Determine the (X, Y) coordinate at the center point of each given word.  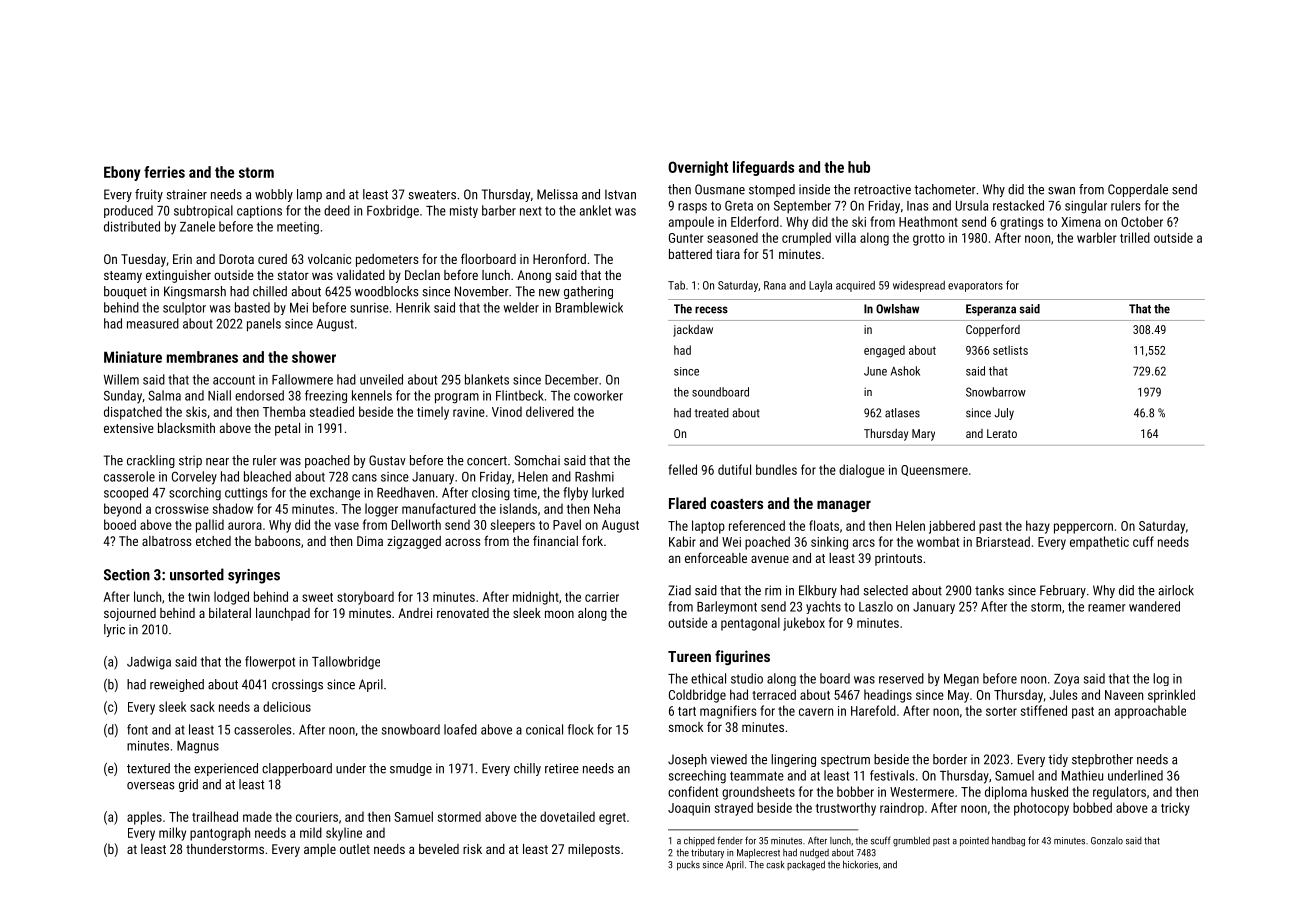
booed (120, 524)
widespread (919, 286)
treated (712, 413)
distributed (132, 226)
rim (773, 590)
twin (199, 597)
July (1004, 414)
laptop (708, 527)
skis (196, 411)
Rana (775, 285)
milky (172, 834)
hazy (1038, 527)
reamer (1107, 608)
